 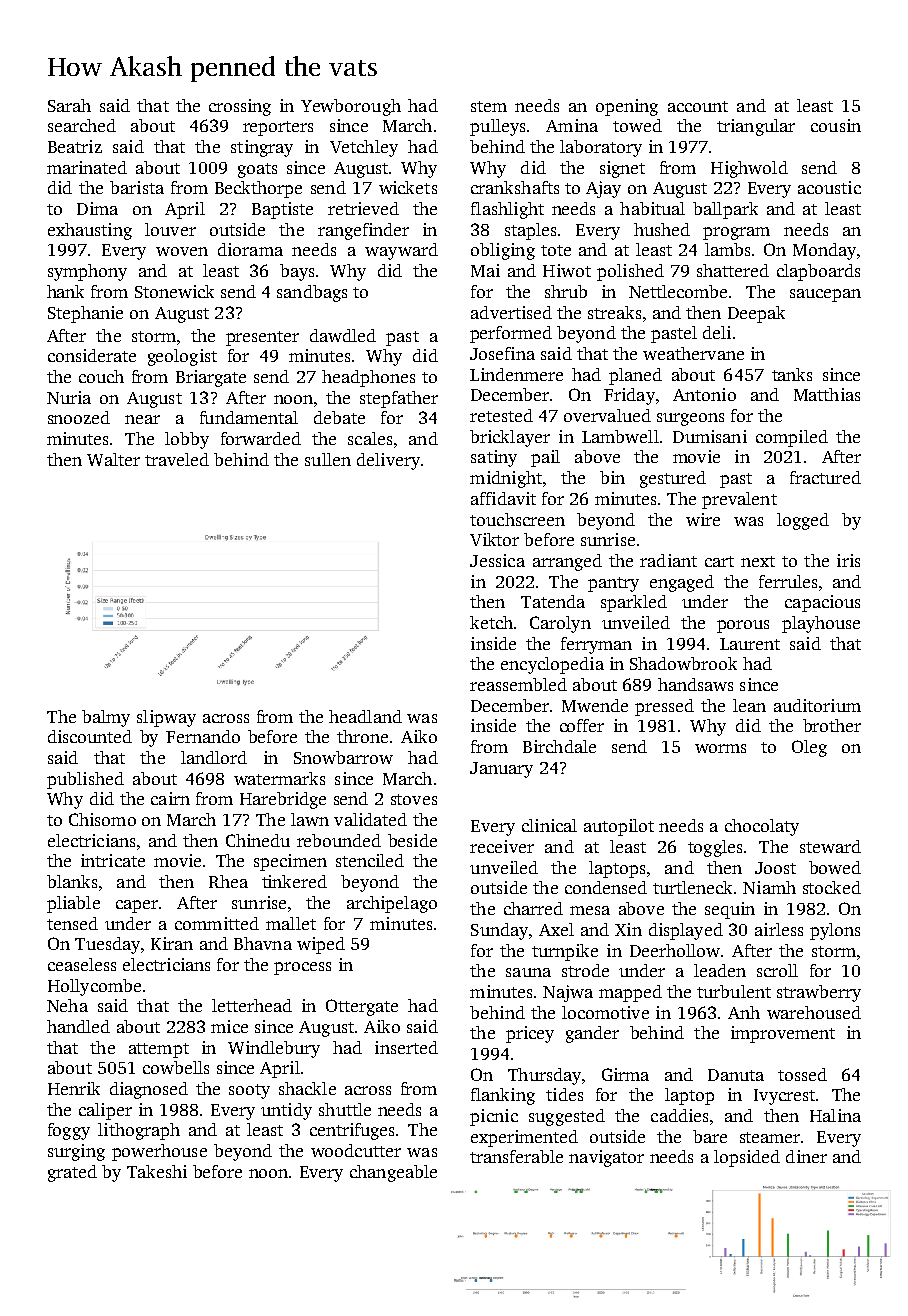 I want to click on program, so click(x=736, y=233).
